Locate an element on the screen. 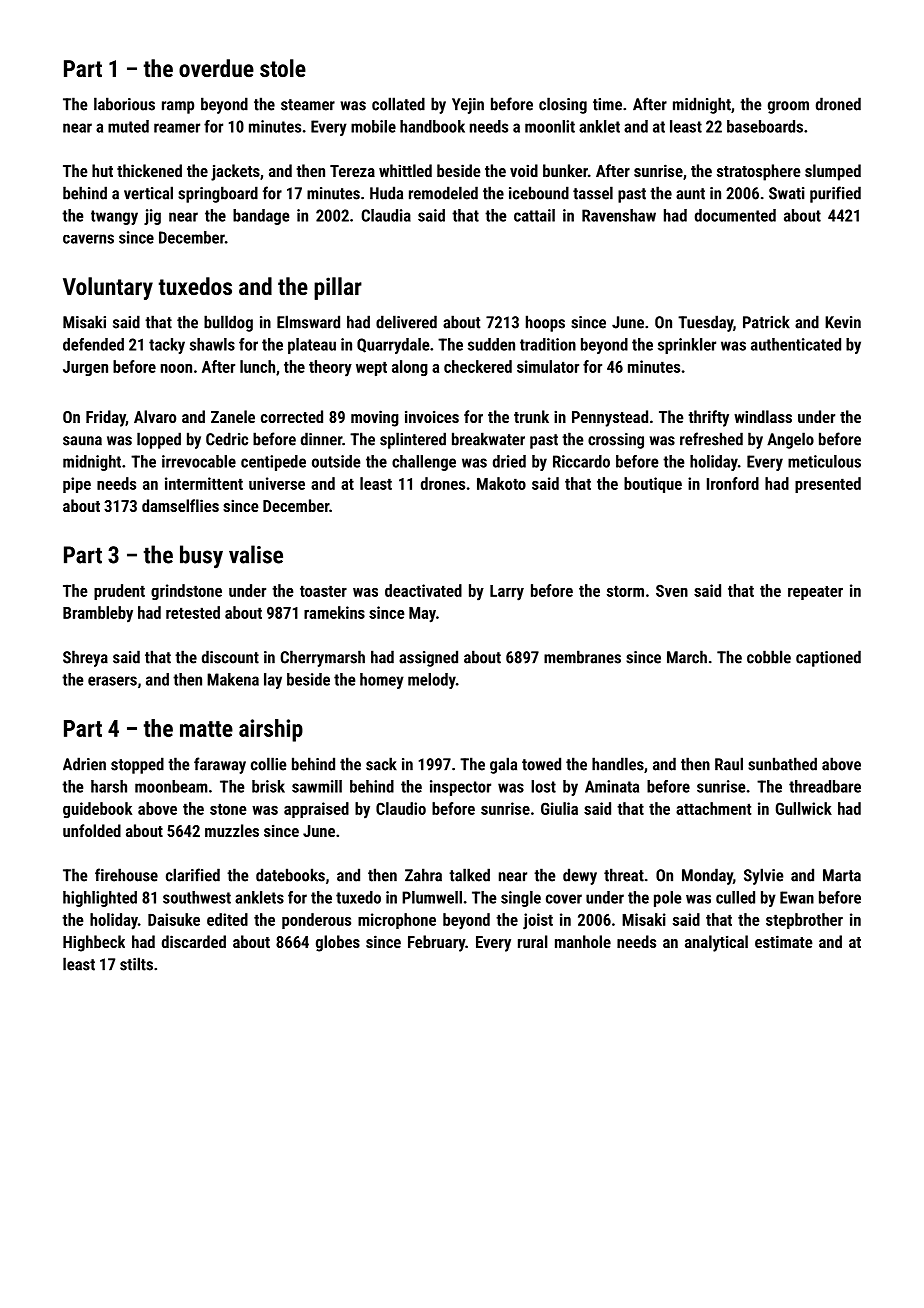  groom is located at coordinates (788, 107).
